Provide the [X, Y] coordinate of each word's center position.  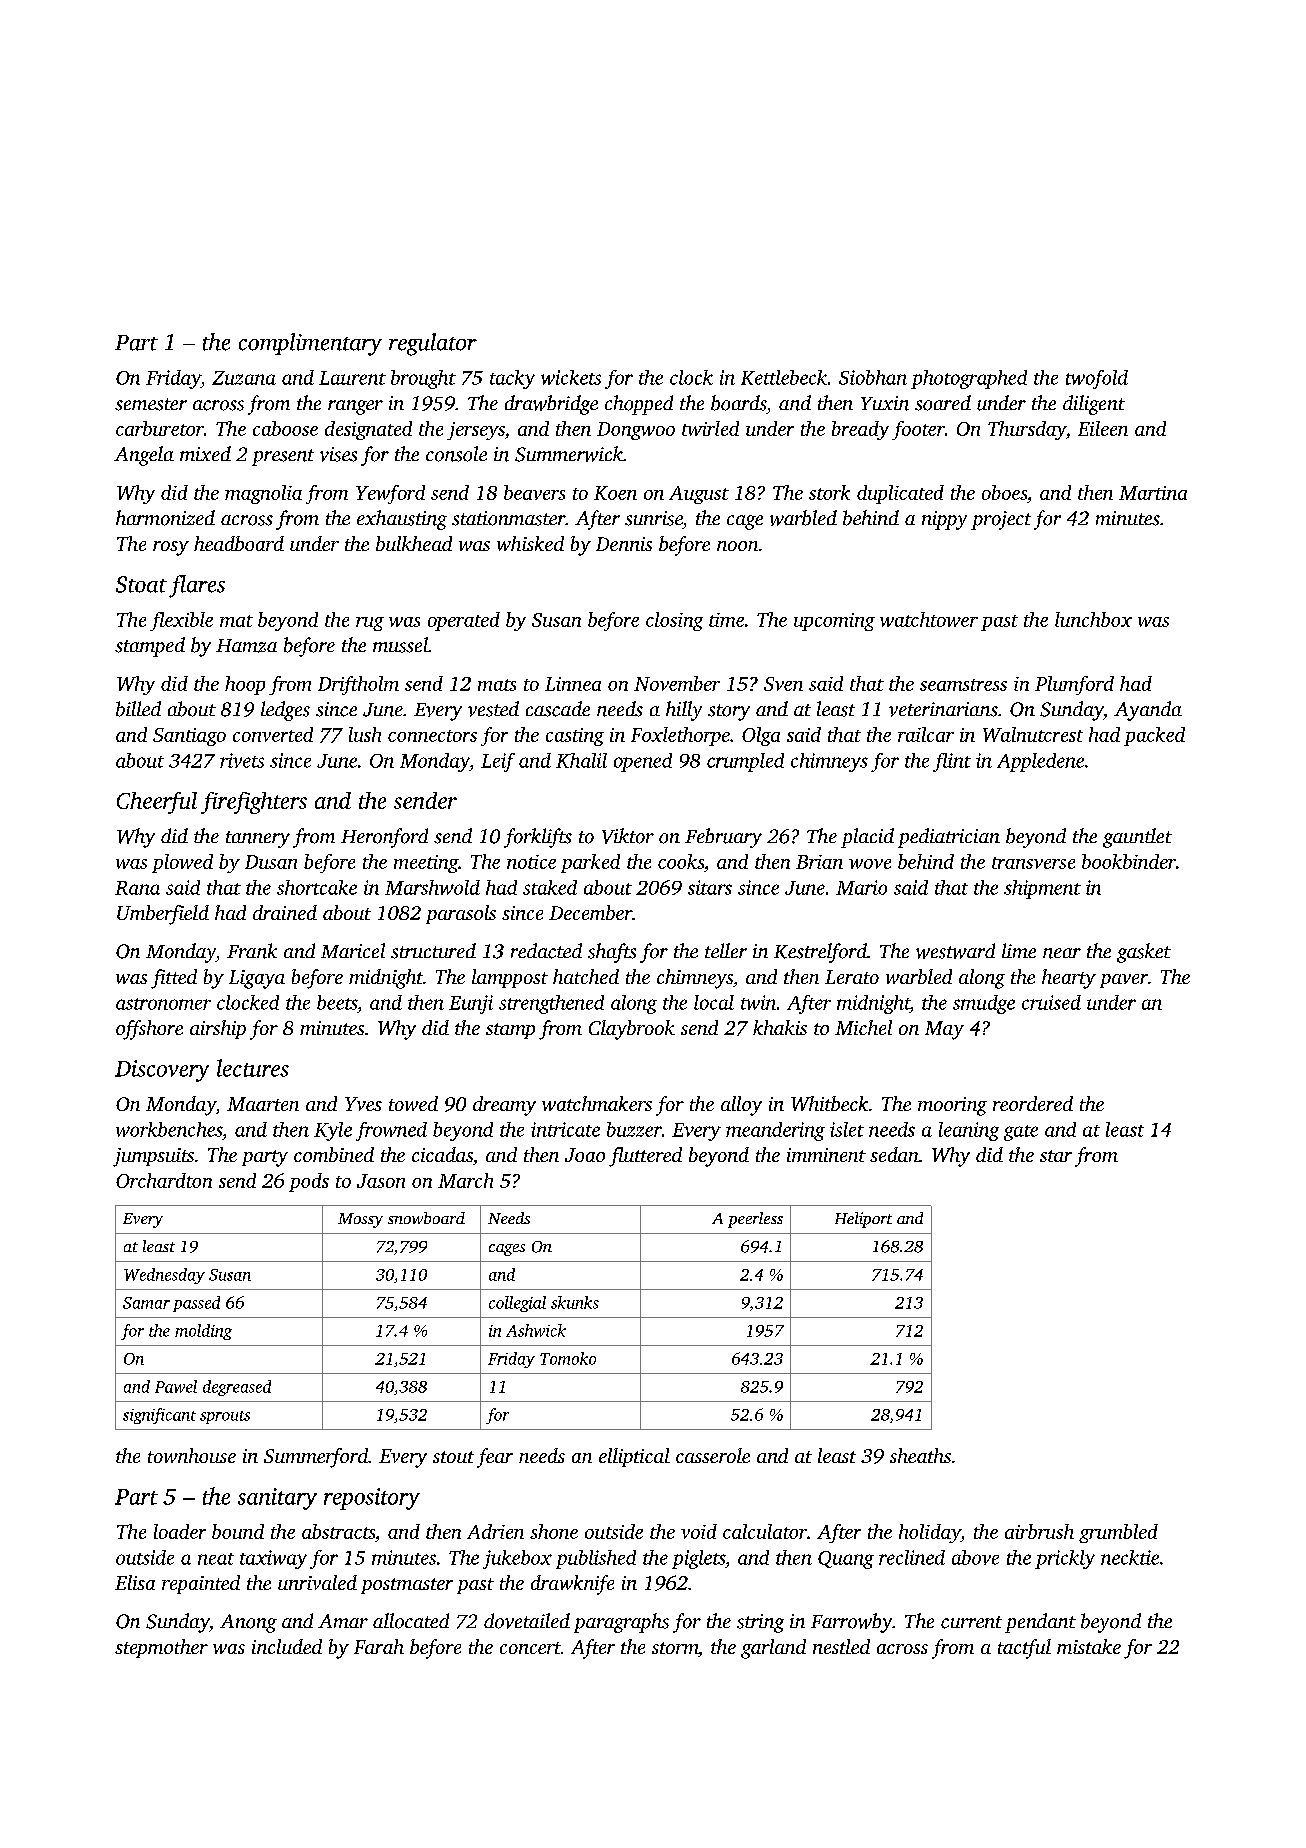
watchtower [929, 619]
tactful [1024, 1649]
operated [464, 621]
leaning [969, 1131]
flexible [181, 621]
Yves [363, 1104]
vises [338, 454]
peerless [755, 1220]
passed [196, 1304]
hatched [586, 976]
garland [773, 1649]
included [287, 1646]
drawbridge [551, 405]
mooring [952, 1106]
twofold [1097, 379]
